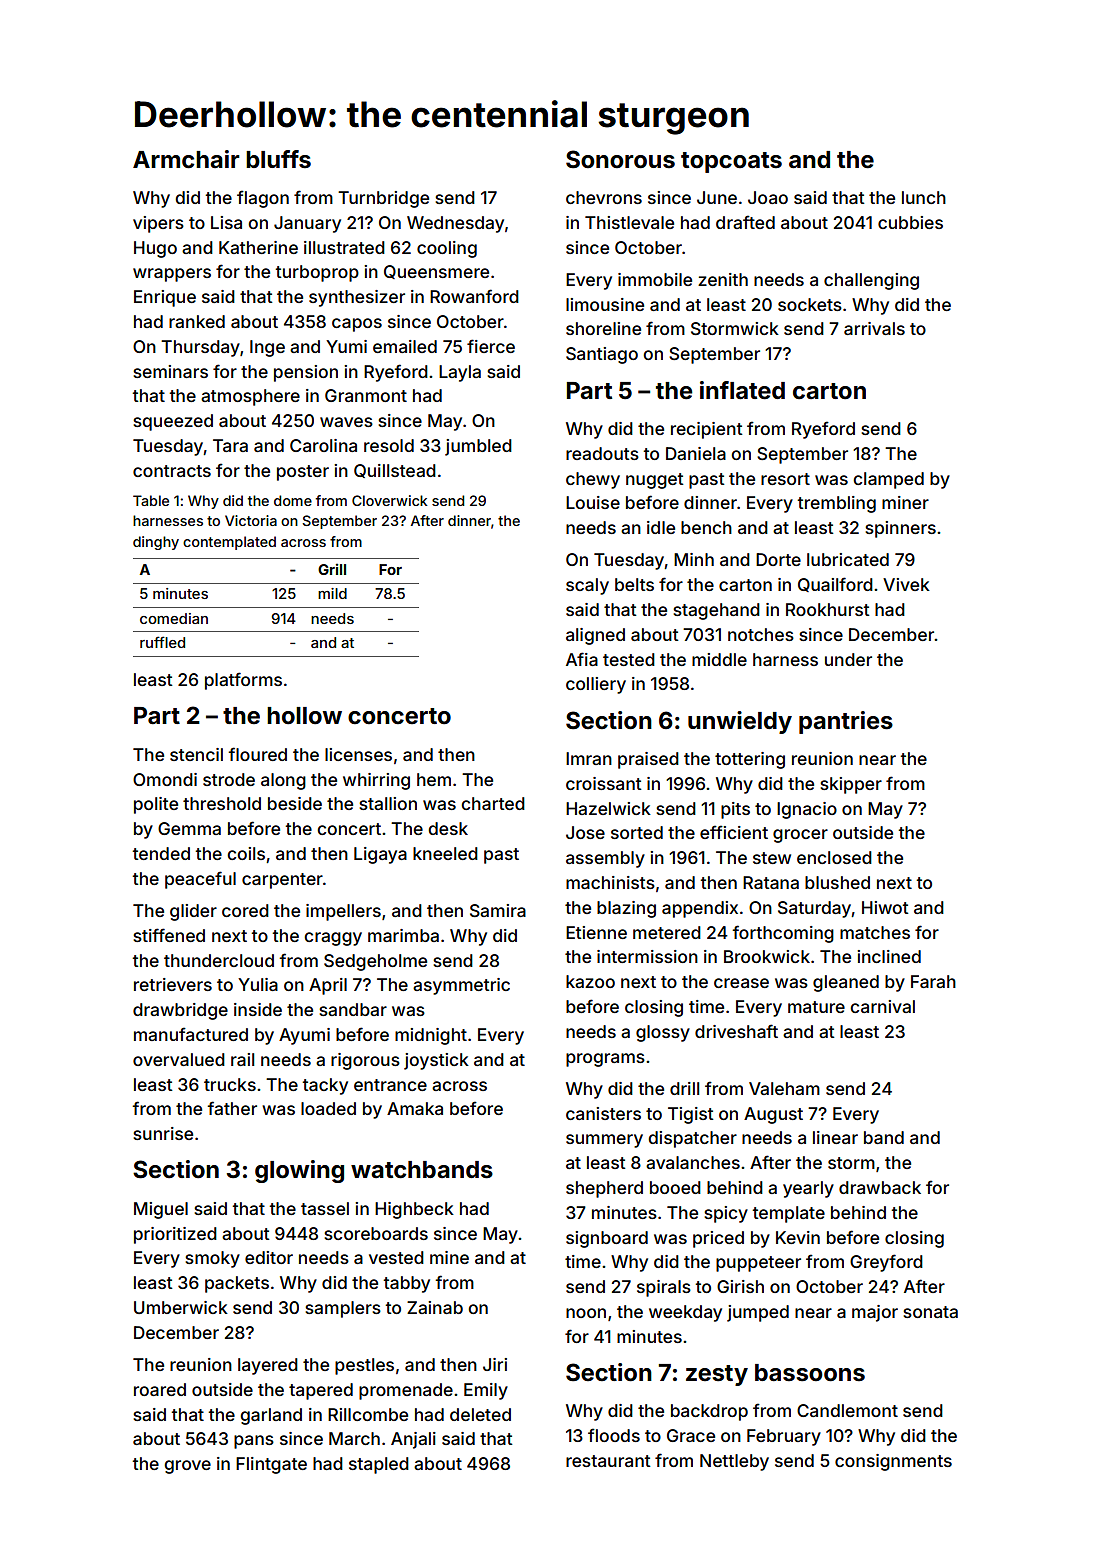 The image size is (1094, 1547). I want to click on pantries, so click(846, 722).
